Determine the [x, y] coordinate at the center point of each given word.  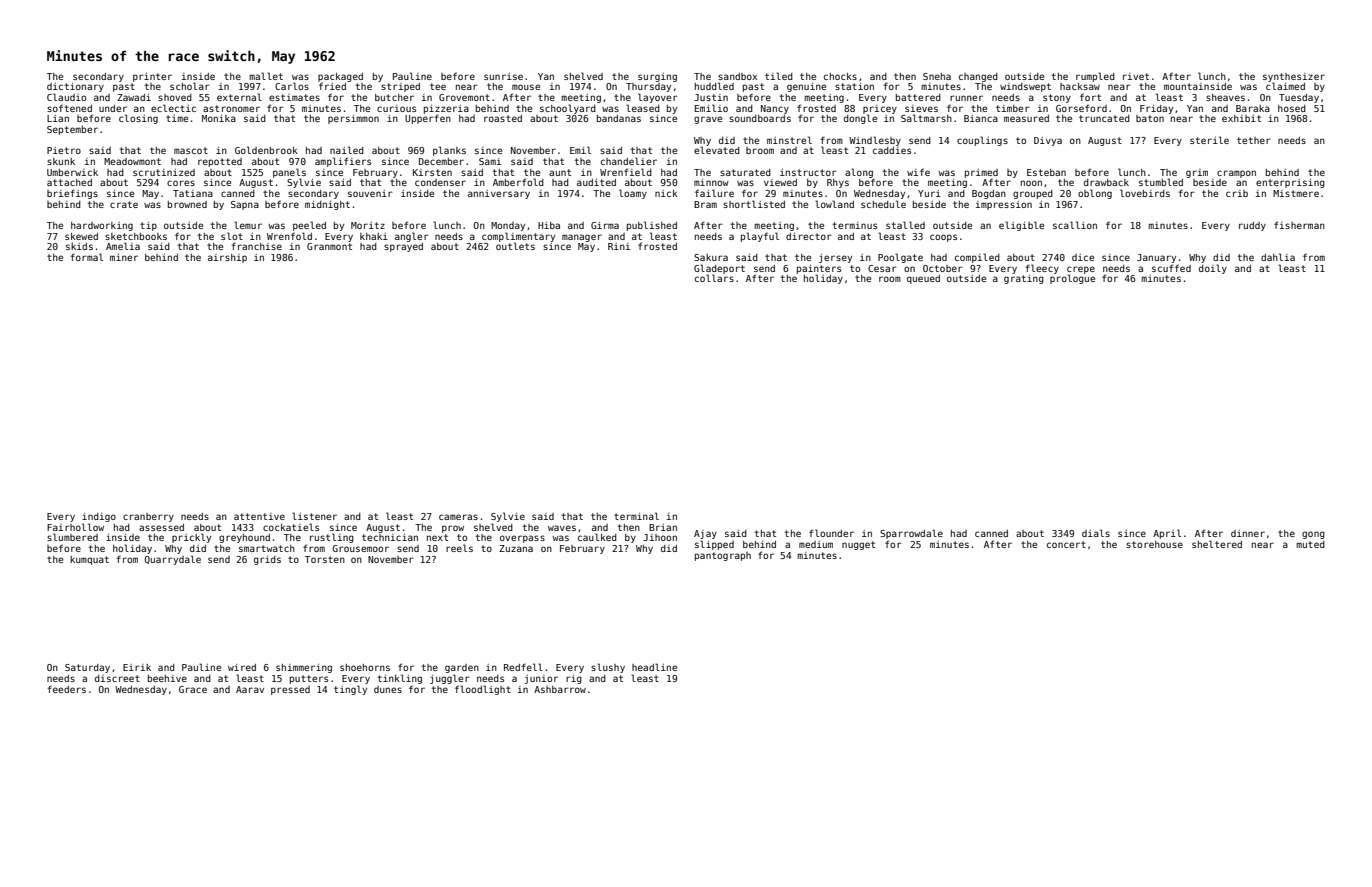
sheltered [1217, 544]
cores [181, 183]
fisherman [1299, 225]
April [1167, 534]
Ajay [705, 534]
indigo [99, 517]
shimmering [304, 668]
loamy [633, 194]
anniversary [499, 194]
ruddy [1252, 226]
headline [654, 667]
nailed [347, 150]
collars [714, 278]
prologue [1072, 279]
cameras [458, 517]
